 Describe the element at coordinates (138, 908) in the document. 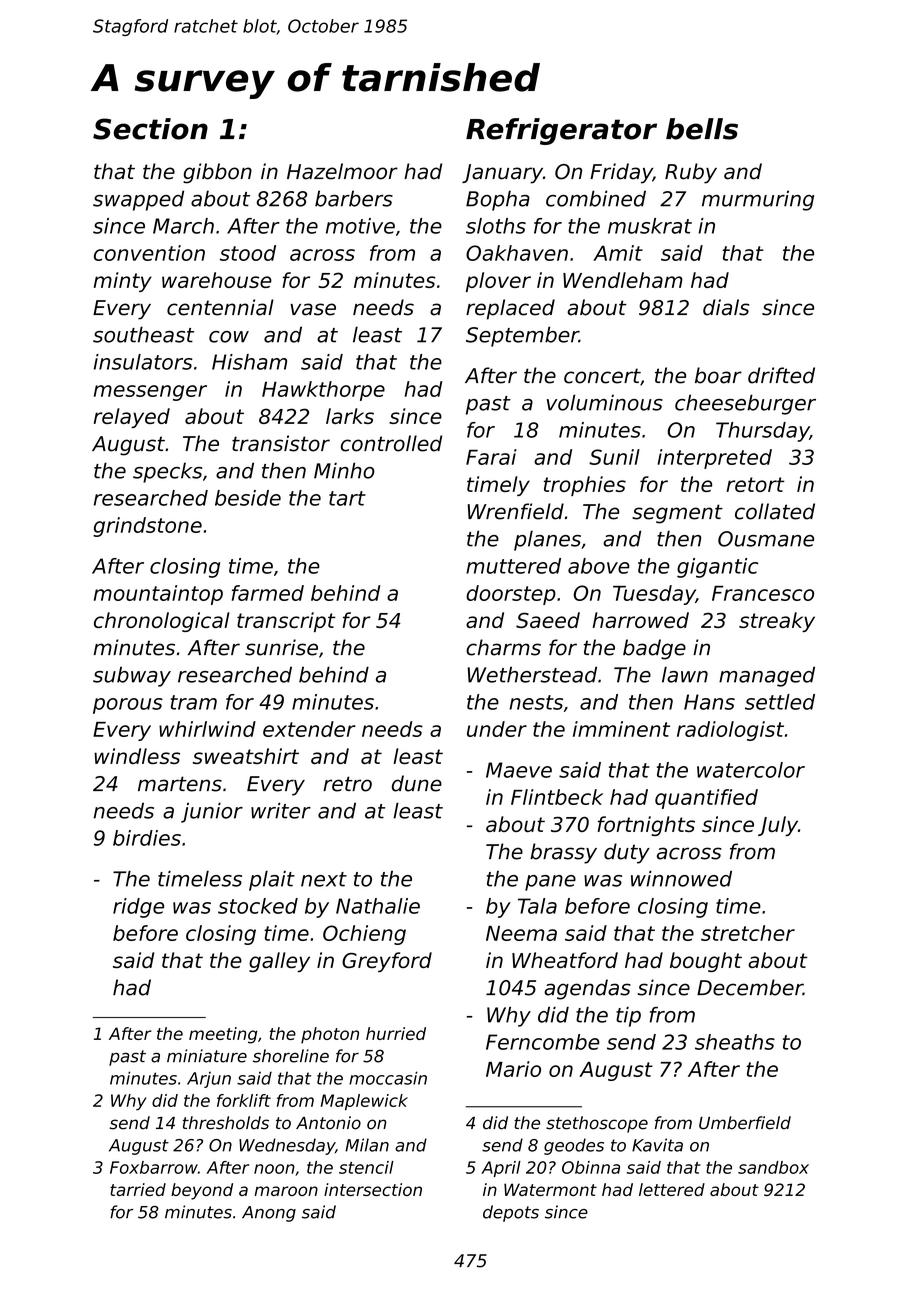

I see `ridge` at that location.
